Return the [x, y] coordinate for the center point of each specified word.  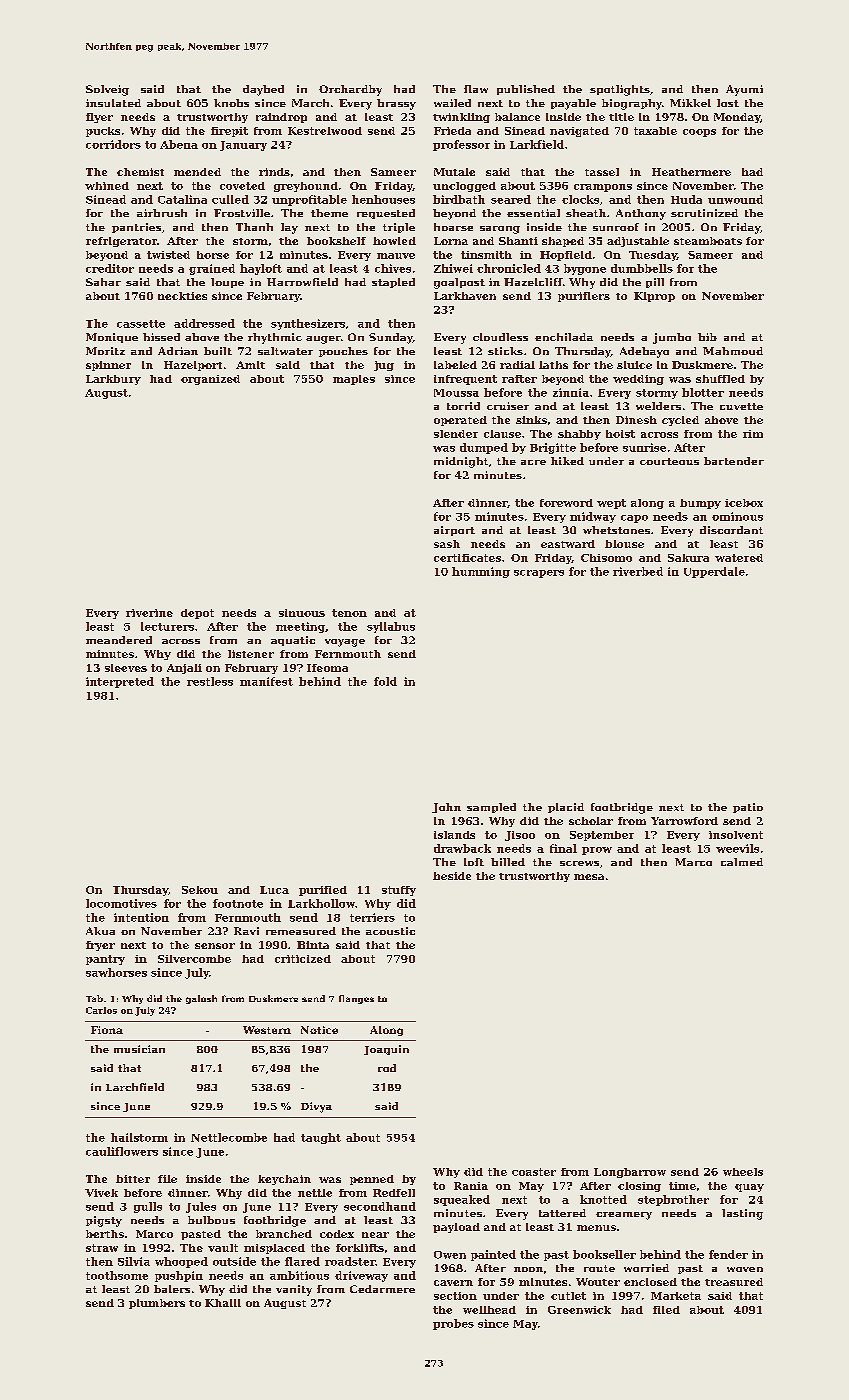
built [218, 351]
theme [329, 213]
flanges [356, 999]
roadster [350, 1261]
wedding [638, 380]
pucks [103, 132]
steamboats [708, 241]
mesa [589, 877]
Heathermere [691, 172]
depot [197, 614]
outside [234, 1261]
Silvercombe [194, 959]
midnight [461, 462]
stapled [393, 283]
